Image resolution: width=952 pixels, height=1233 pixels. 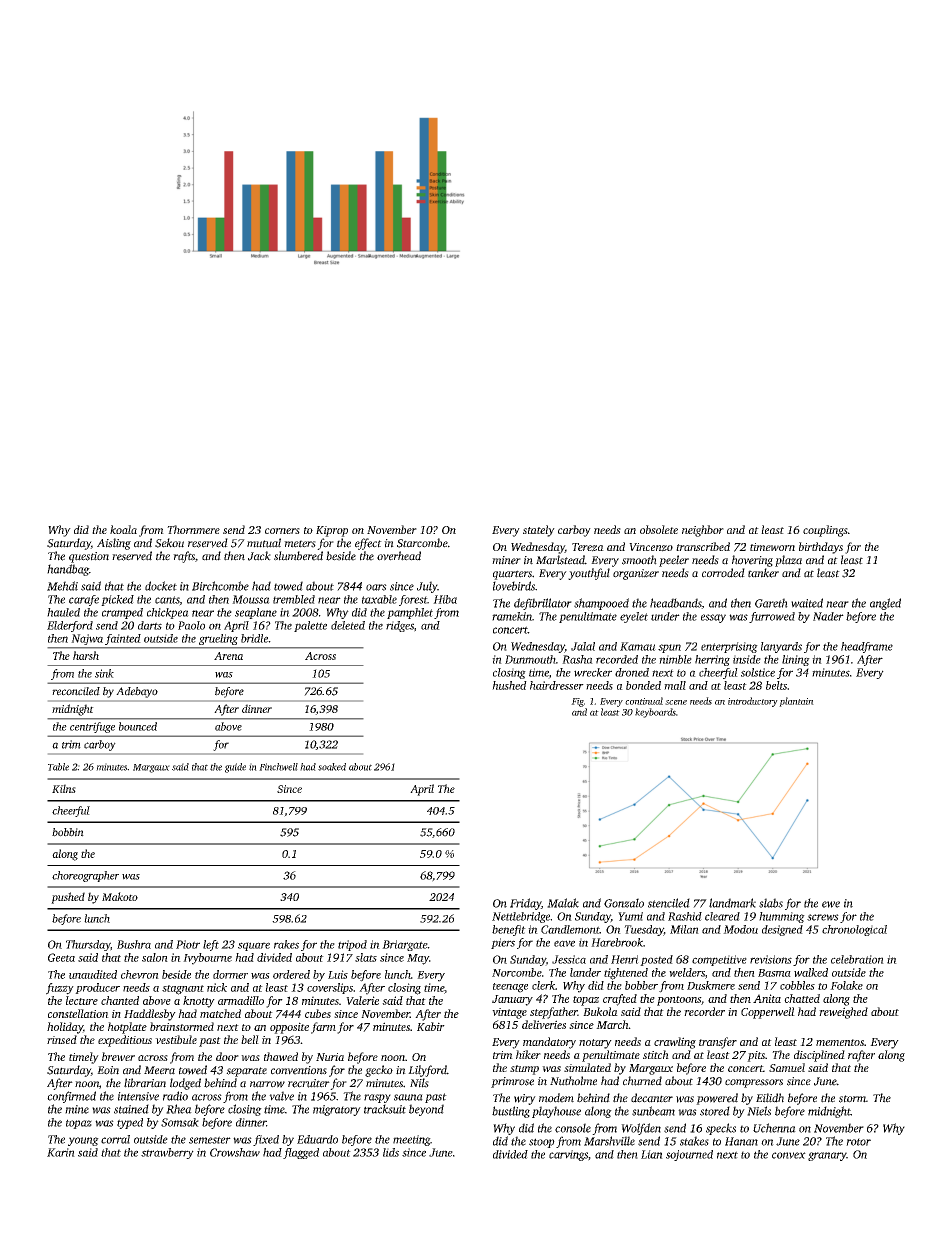 What do you see at coordinates (282, 531) in the screenshot?
I see `corners` at bounding box center [282, 531].
